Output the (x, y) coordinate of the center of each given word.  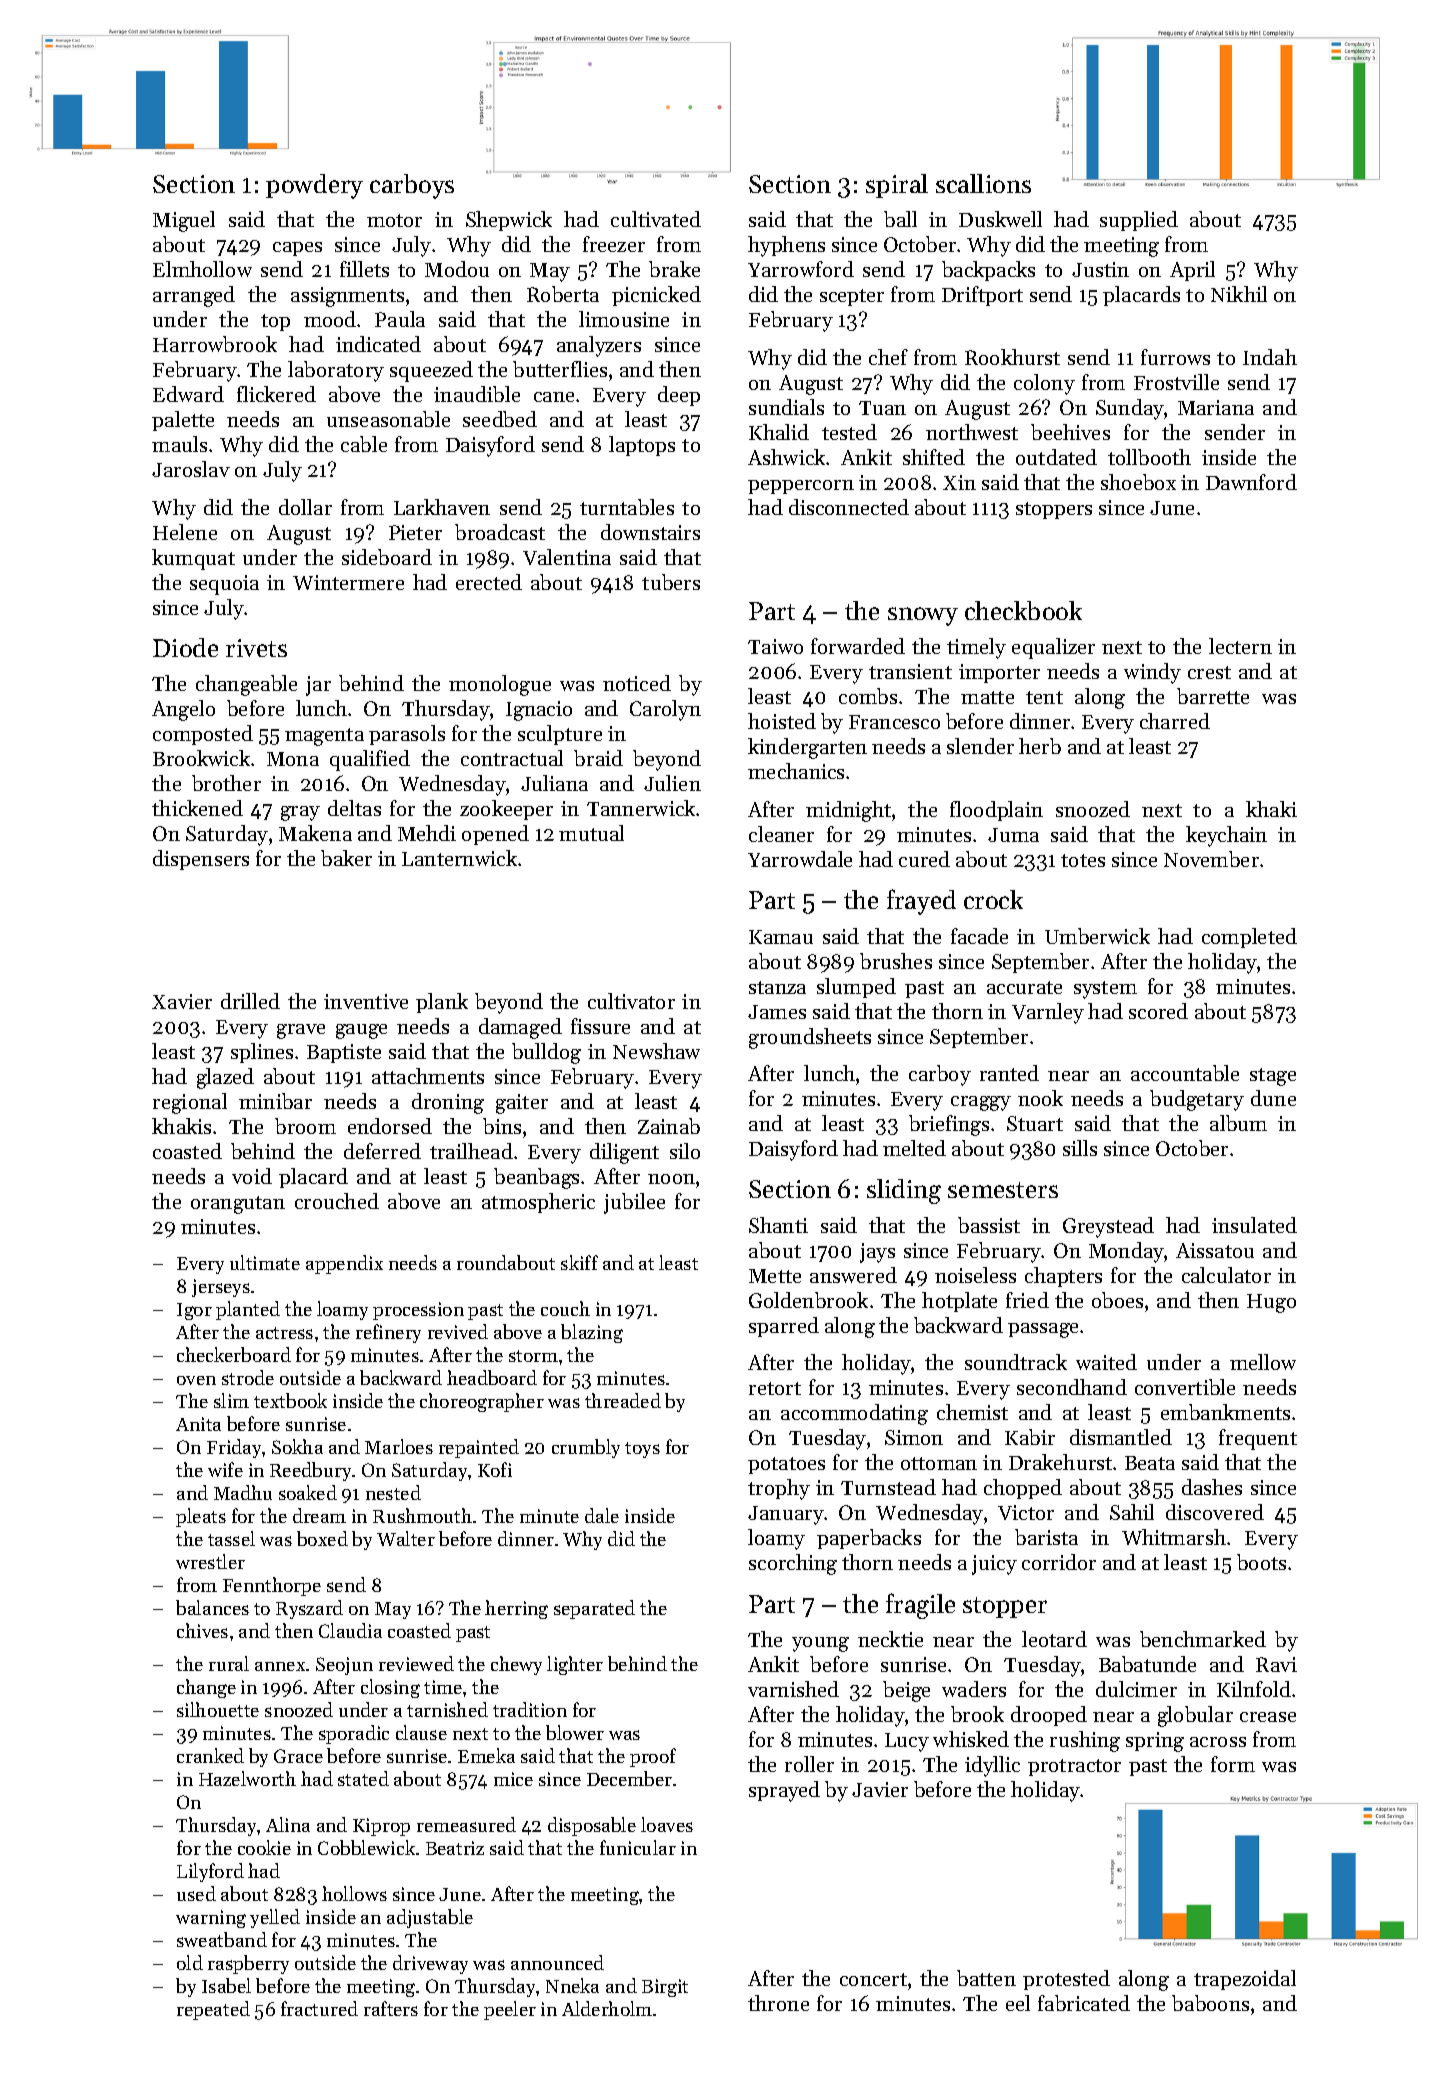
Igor (194, 1311)
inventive (366, 1001)
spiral (897, 186)
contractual (512, 758)
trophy (779, 1489)
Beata (1150, 1463)
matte (987, 697)
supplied (1139, 221)
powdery (314, 186)
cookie (264, 1847)
